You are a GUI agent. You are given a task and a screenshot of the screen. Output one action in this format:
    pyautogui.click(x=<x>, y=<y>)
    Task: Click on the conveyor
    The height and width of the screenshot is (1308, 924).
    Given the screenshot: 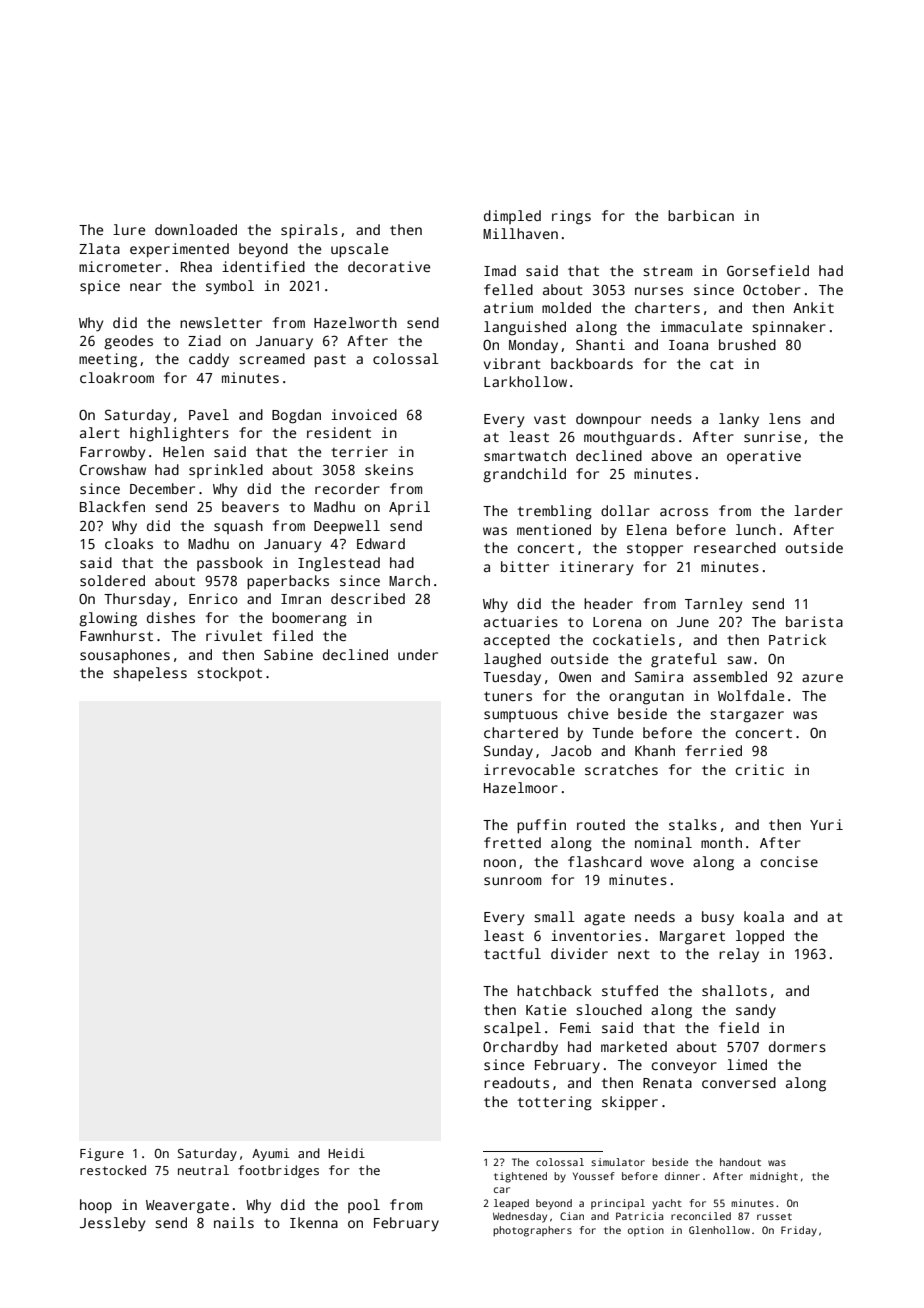 What is the action you would take?
    pyautogui.click(x=684, y=1068)
